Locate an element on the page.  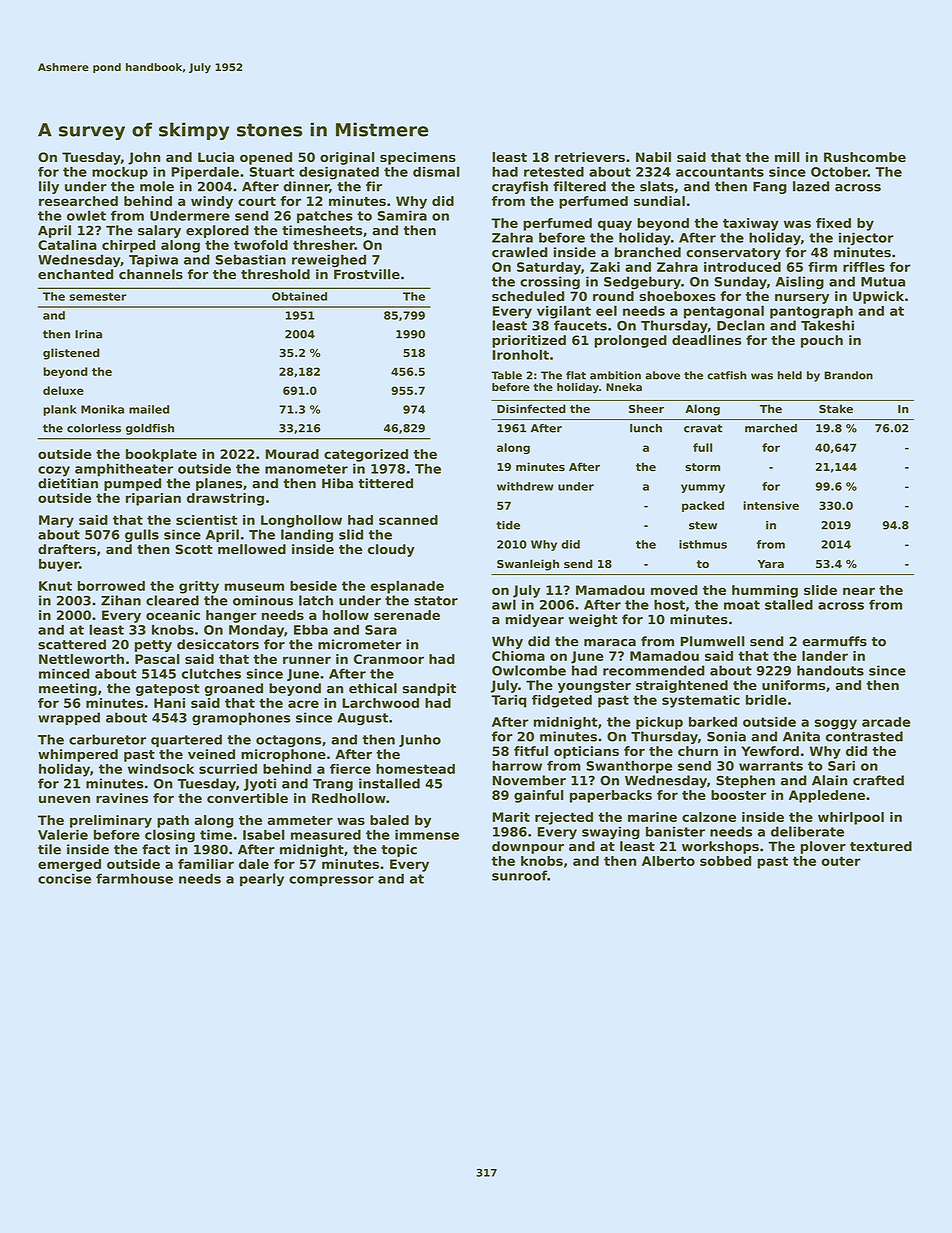
path is located at coordinates (173, 821).
